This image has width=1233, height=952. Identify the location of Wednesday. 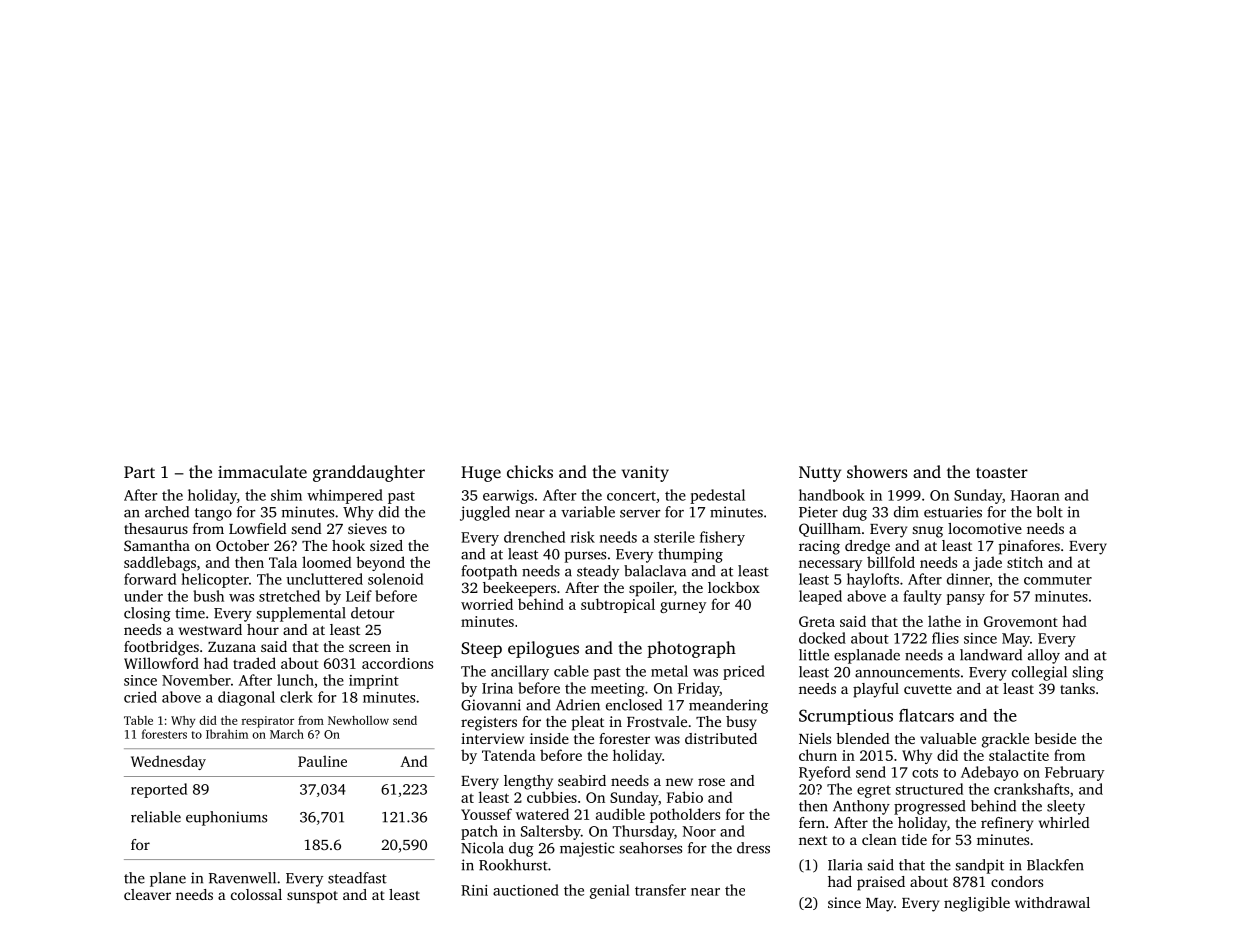
(168, 762).
